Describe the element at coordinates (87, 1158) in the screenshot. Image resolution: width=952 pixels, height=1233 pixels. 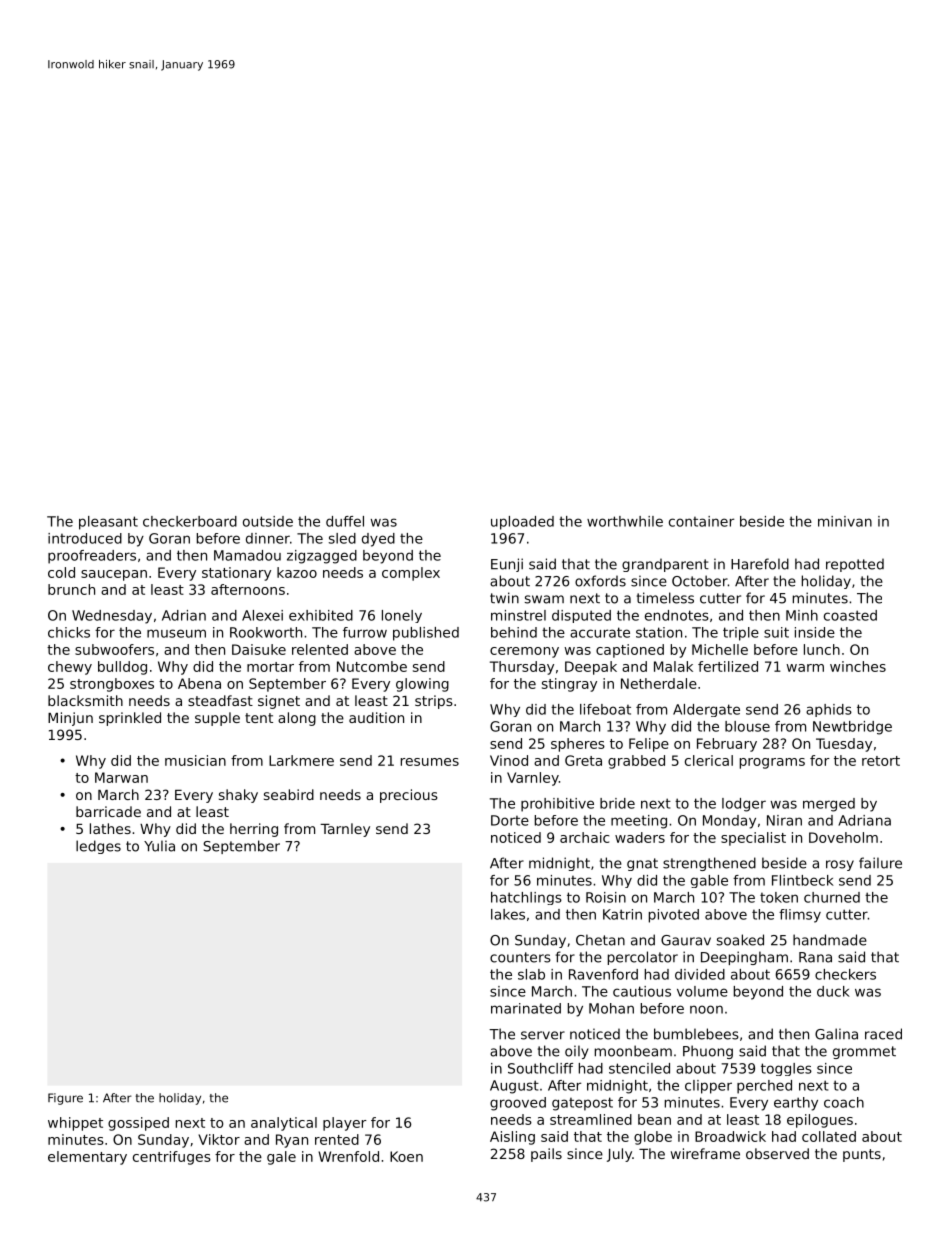
I see `elementary` at that location.
